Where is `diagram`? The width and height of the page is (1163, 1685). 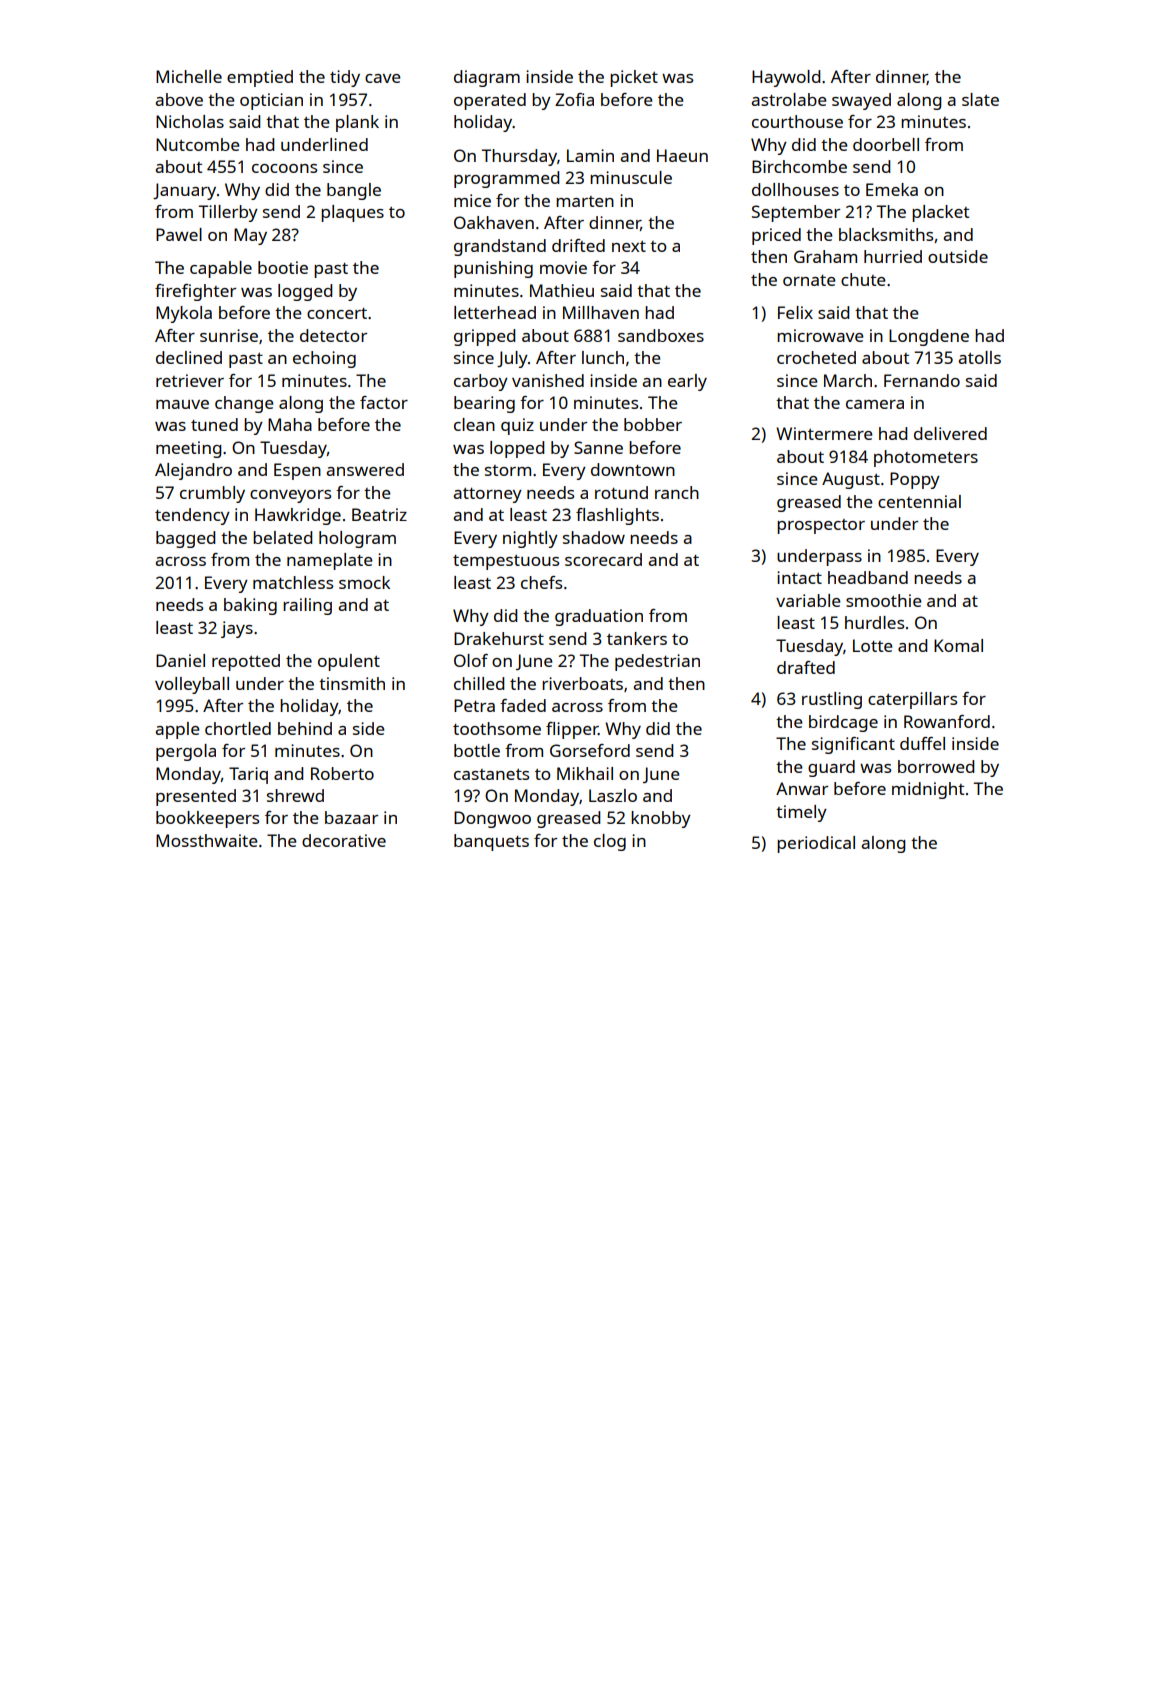 diagram is located at coordinates (487, 78).
